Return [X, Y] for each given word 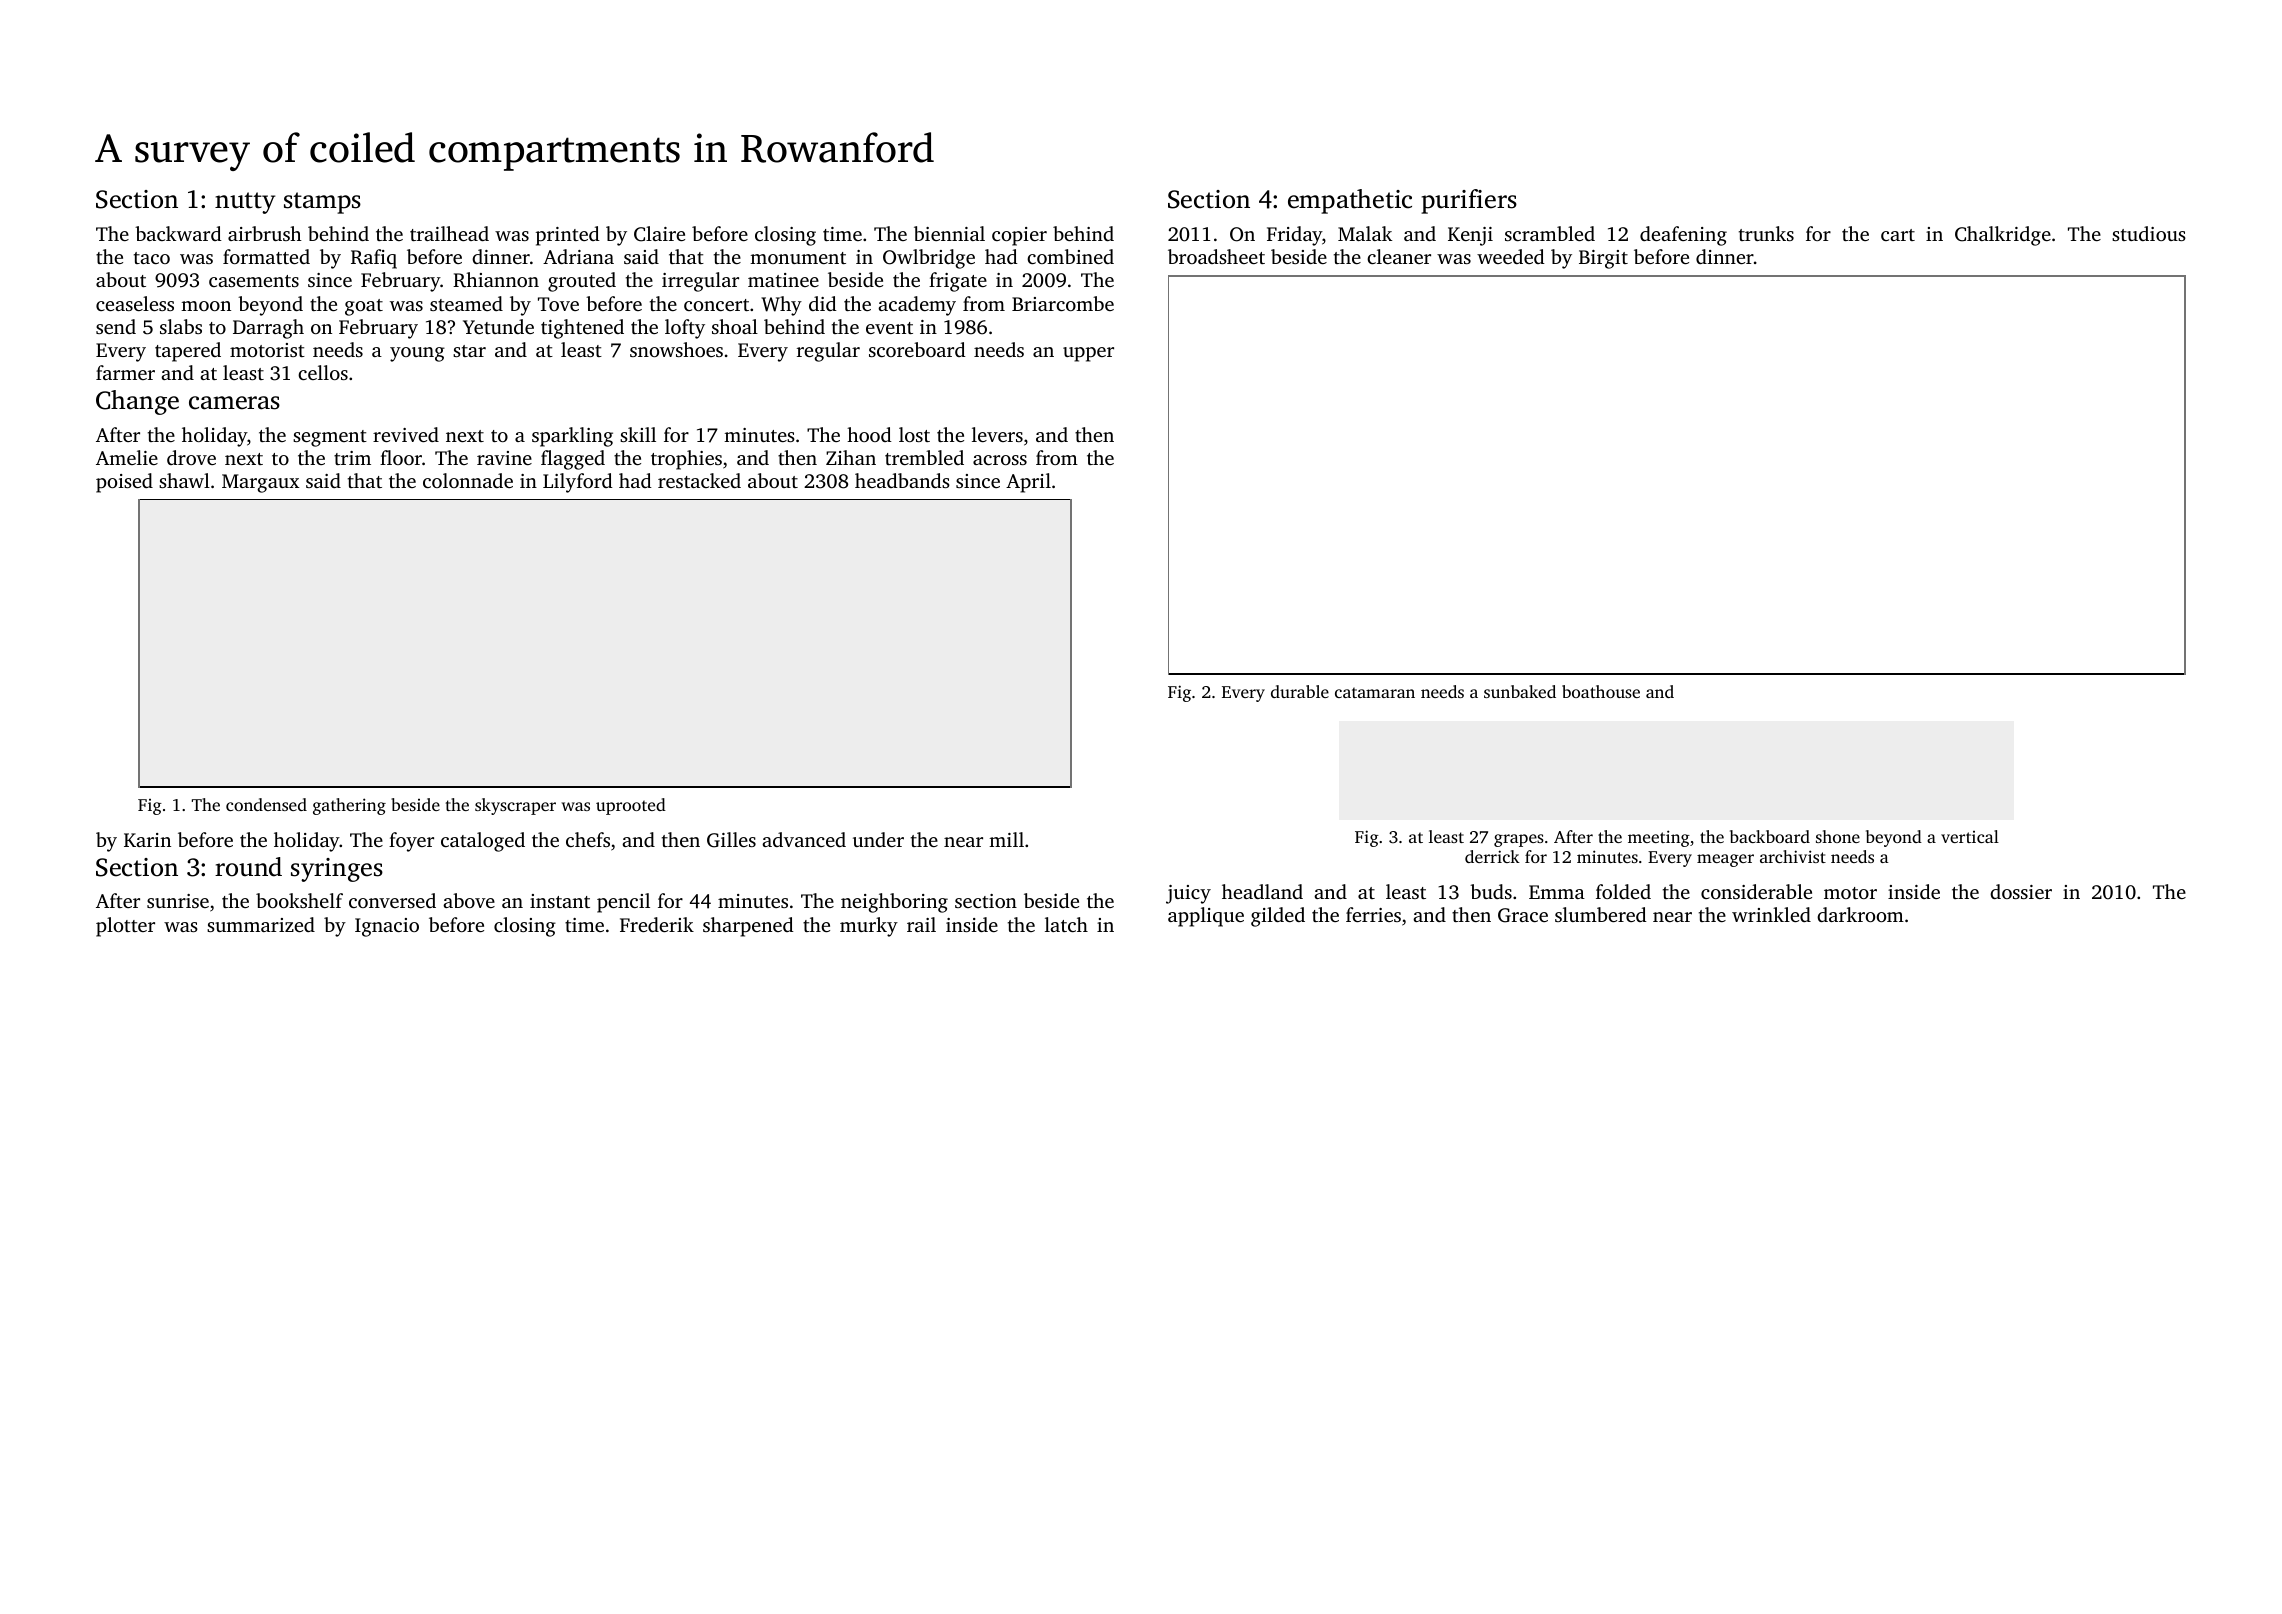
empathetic [1350, 201]
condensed [266, 804]
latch [1066, 924]
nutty [245, 203]
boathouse [1601, 691]
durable [1300, 691]
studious [2149, 233]
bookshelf [299, 900]
